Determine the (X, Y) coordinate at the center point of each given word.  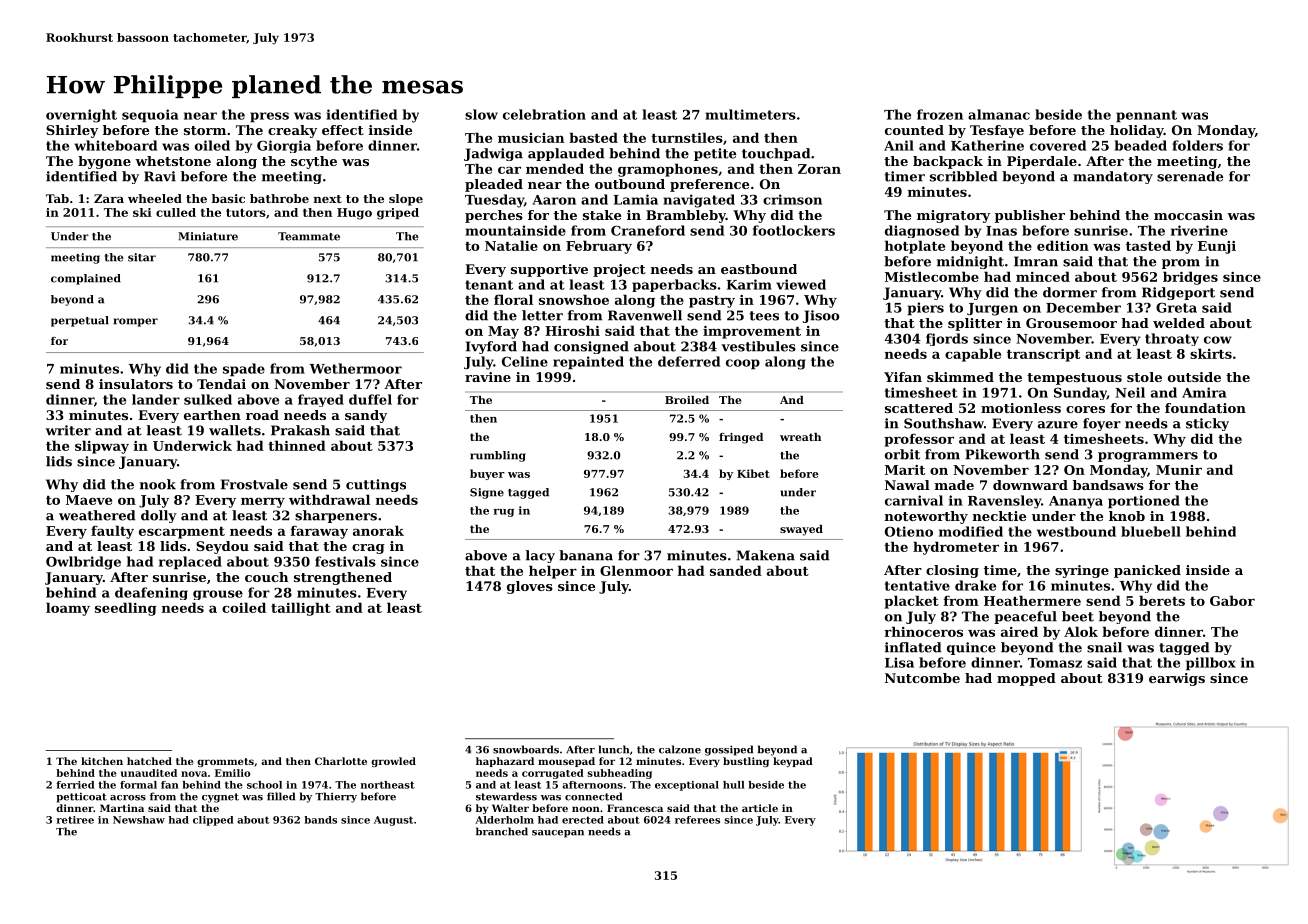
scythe (314, 162)
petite (715, 154)
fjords (947, 339)
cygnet (220, 798)
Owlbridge (83, 563)
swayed (801, 530)
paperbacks (674, 285)
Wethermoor (356, 368)
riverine (1199, 230)
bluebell (1151, 531)
